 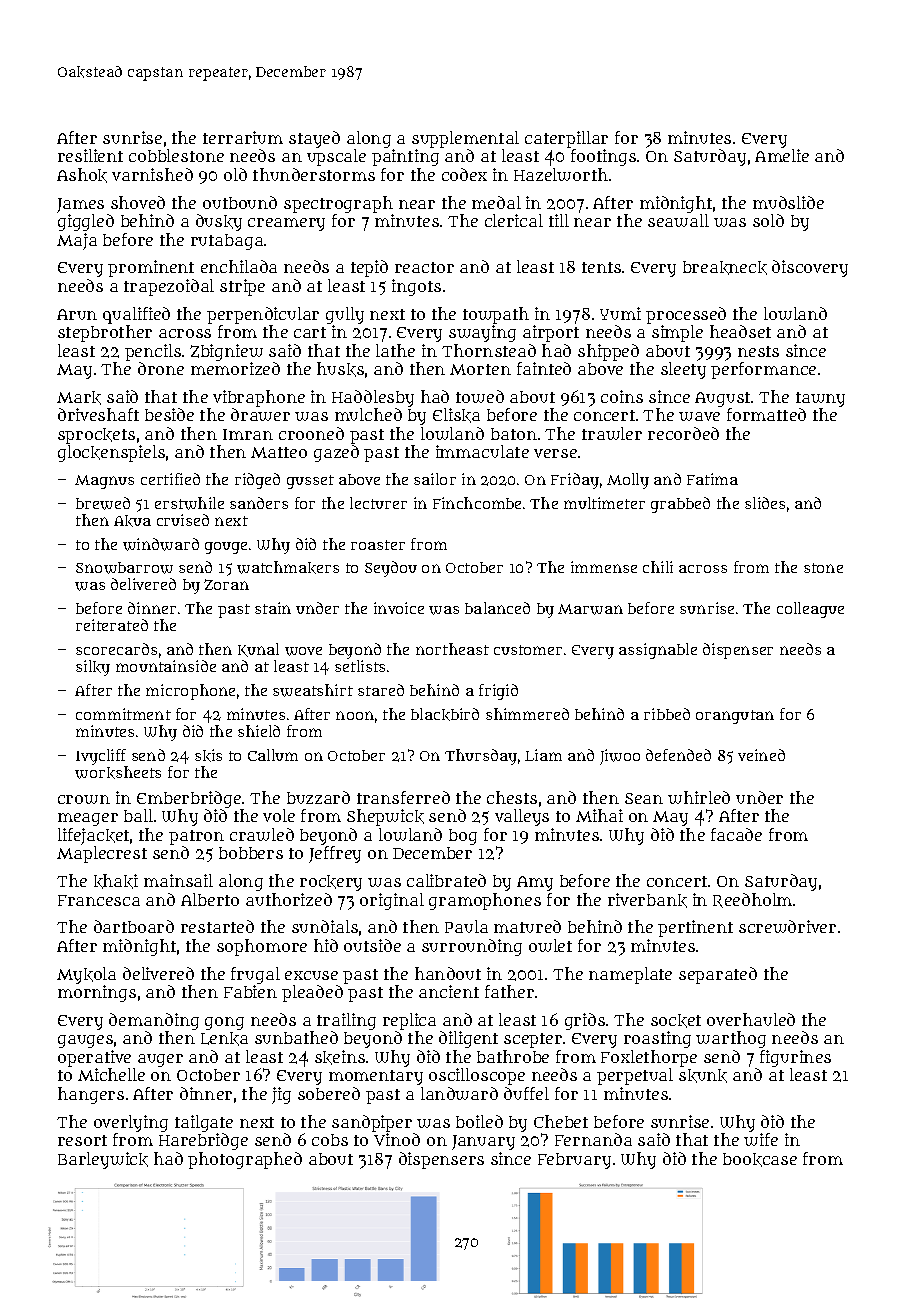 What do you see at coordinates (782, 155) in the screenshot?
I see `Amelie` at bounding box center [782, 155].
